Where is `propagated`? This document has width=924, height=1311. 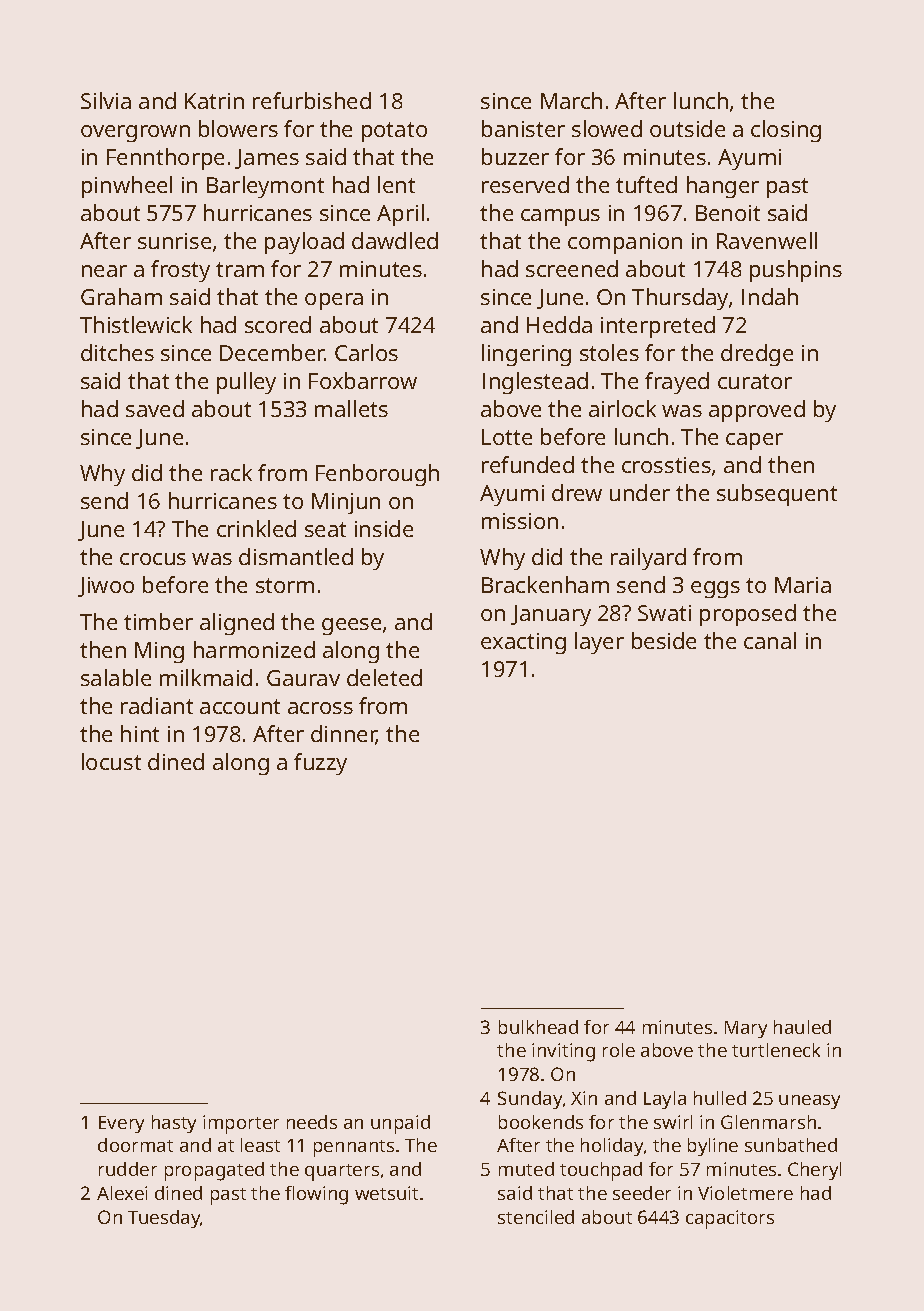 propagated is located at coordinates (214, 1171).
